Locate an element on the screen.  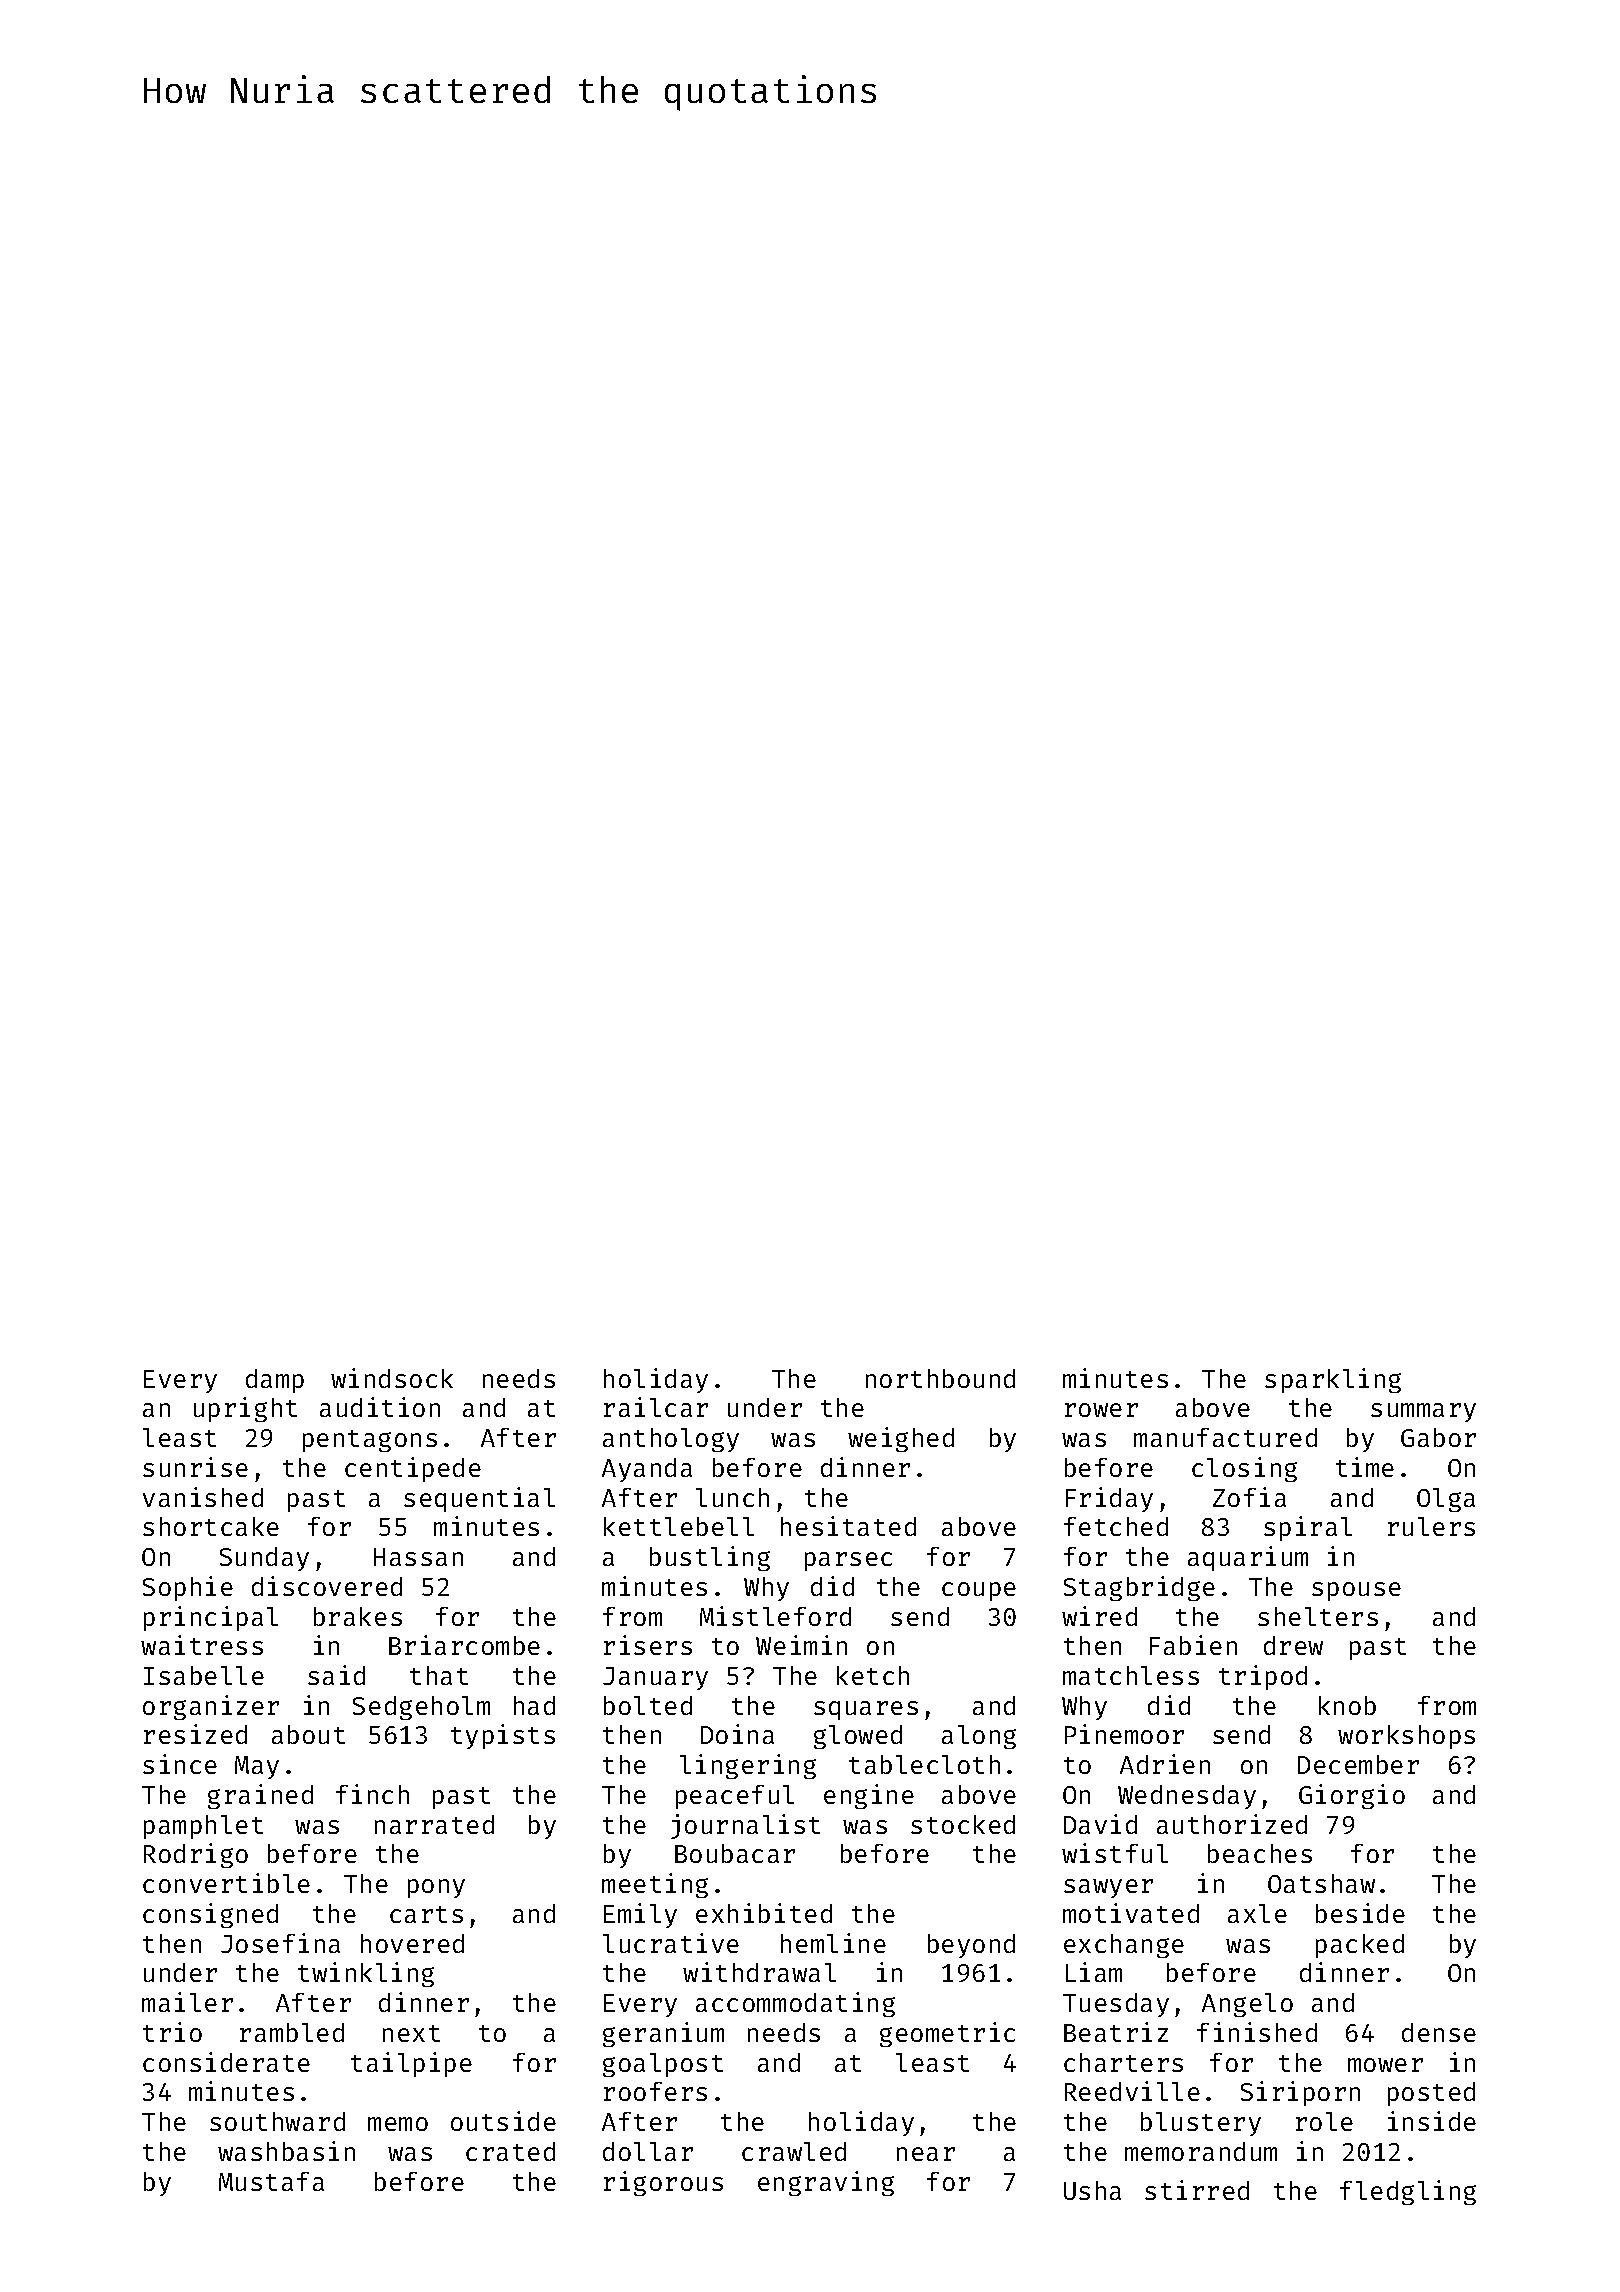
beaches is located at coordinates (1260, 1853).
